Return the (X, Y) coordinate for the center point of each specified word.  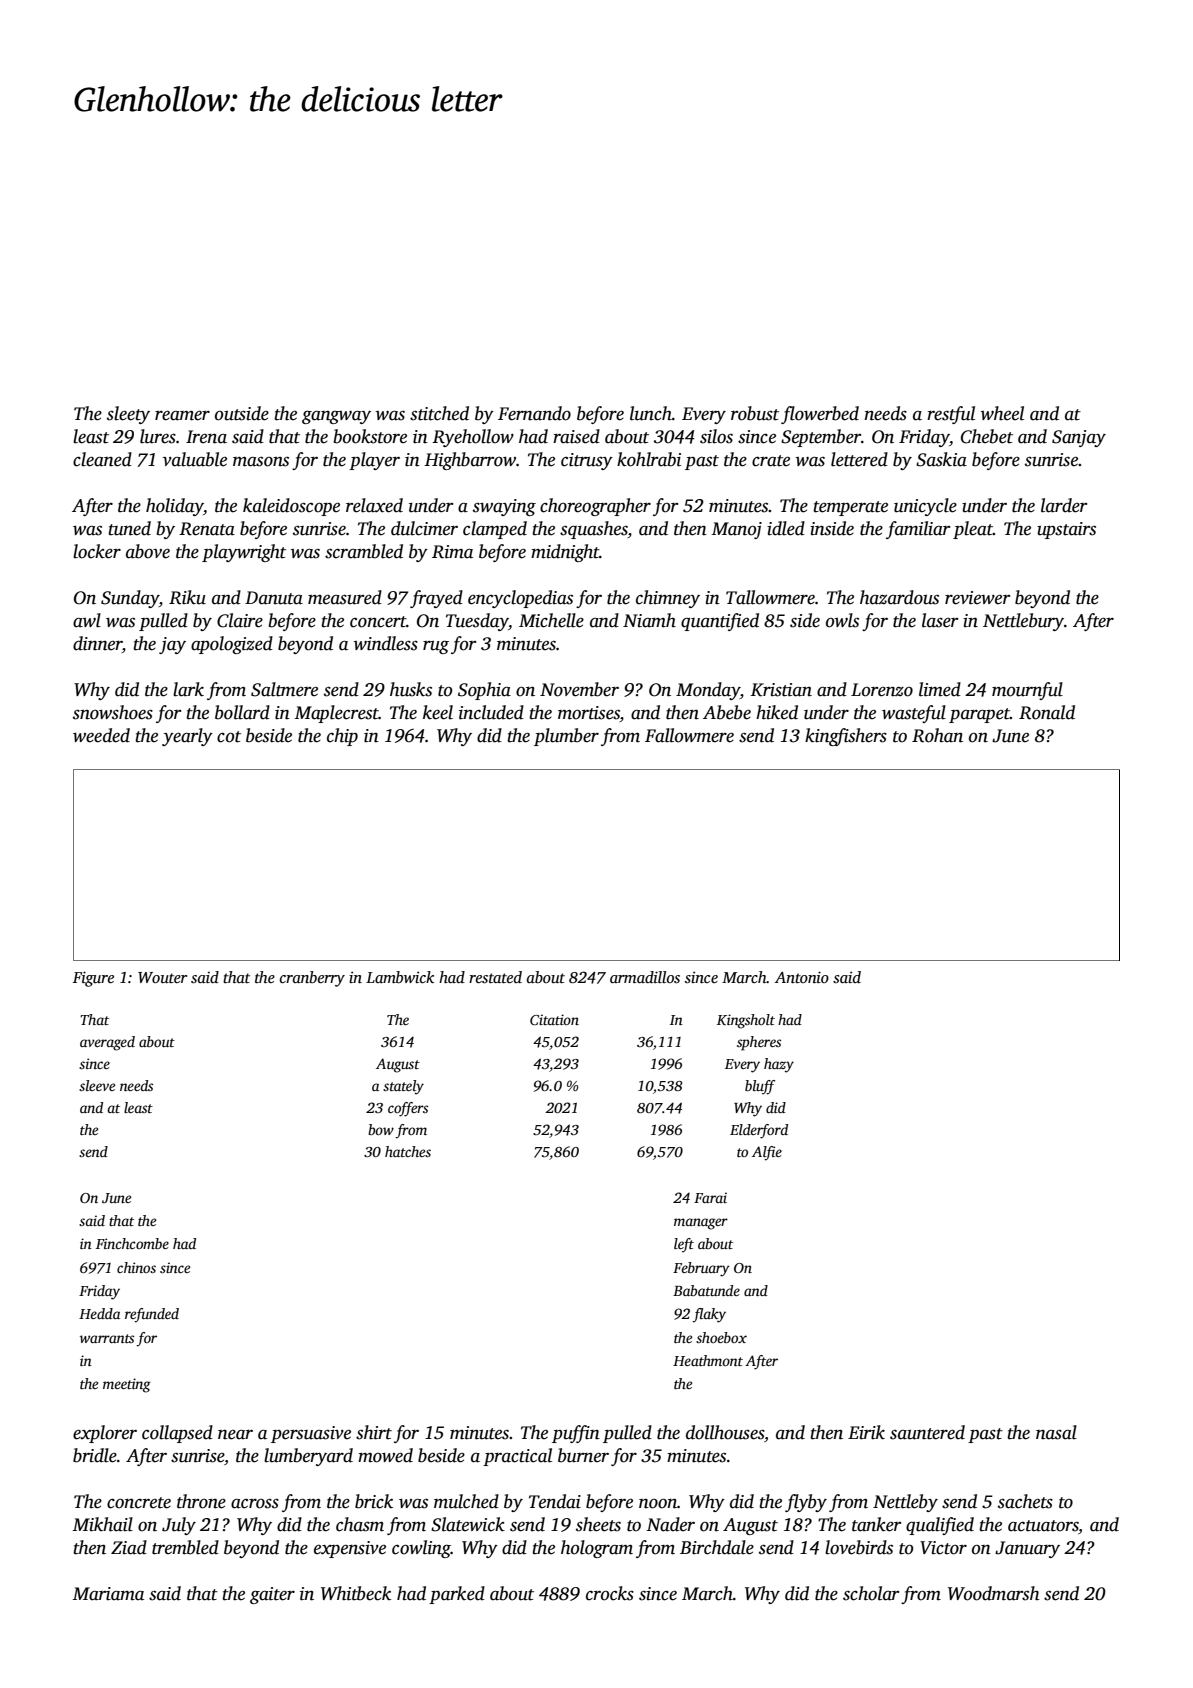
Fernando (534, 413)
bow (381, 1129)
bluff (760, 1087)
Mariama (108, 1594)
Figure (93, 979)
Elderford (759, 1131)
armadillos (645, 977)
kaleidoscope (291, 507)
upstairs (1066, 530)
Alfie (767, 1153)
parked (457, 1595)
